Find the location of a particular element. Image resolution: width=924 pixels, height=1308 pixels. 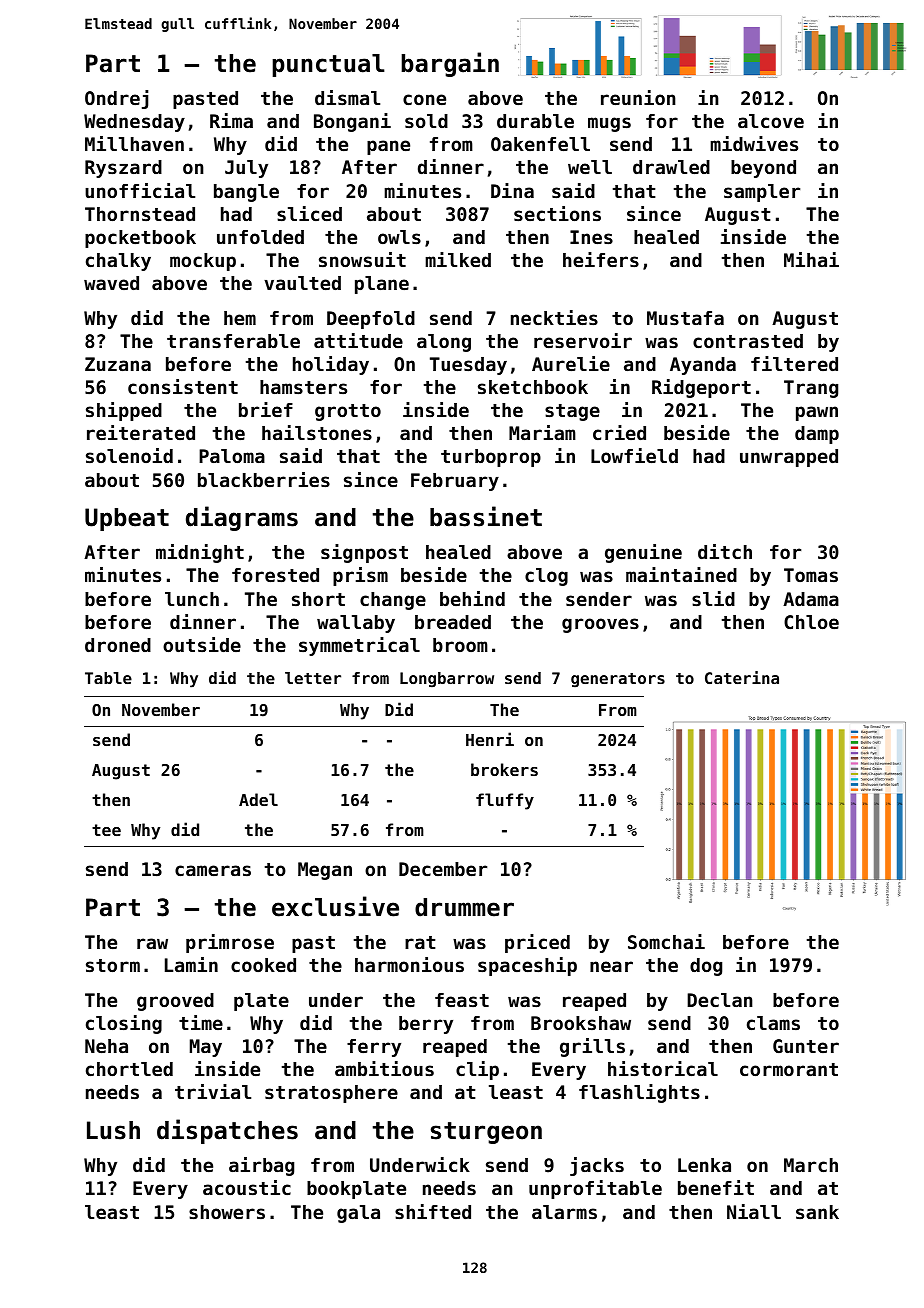

Adel is located at coordinates (258, 799).
